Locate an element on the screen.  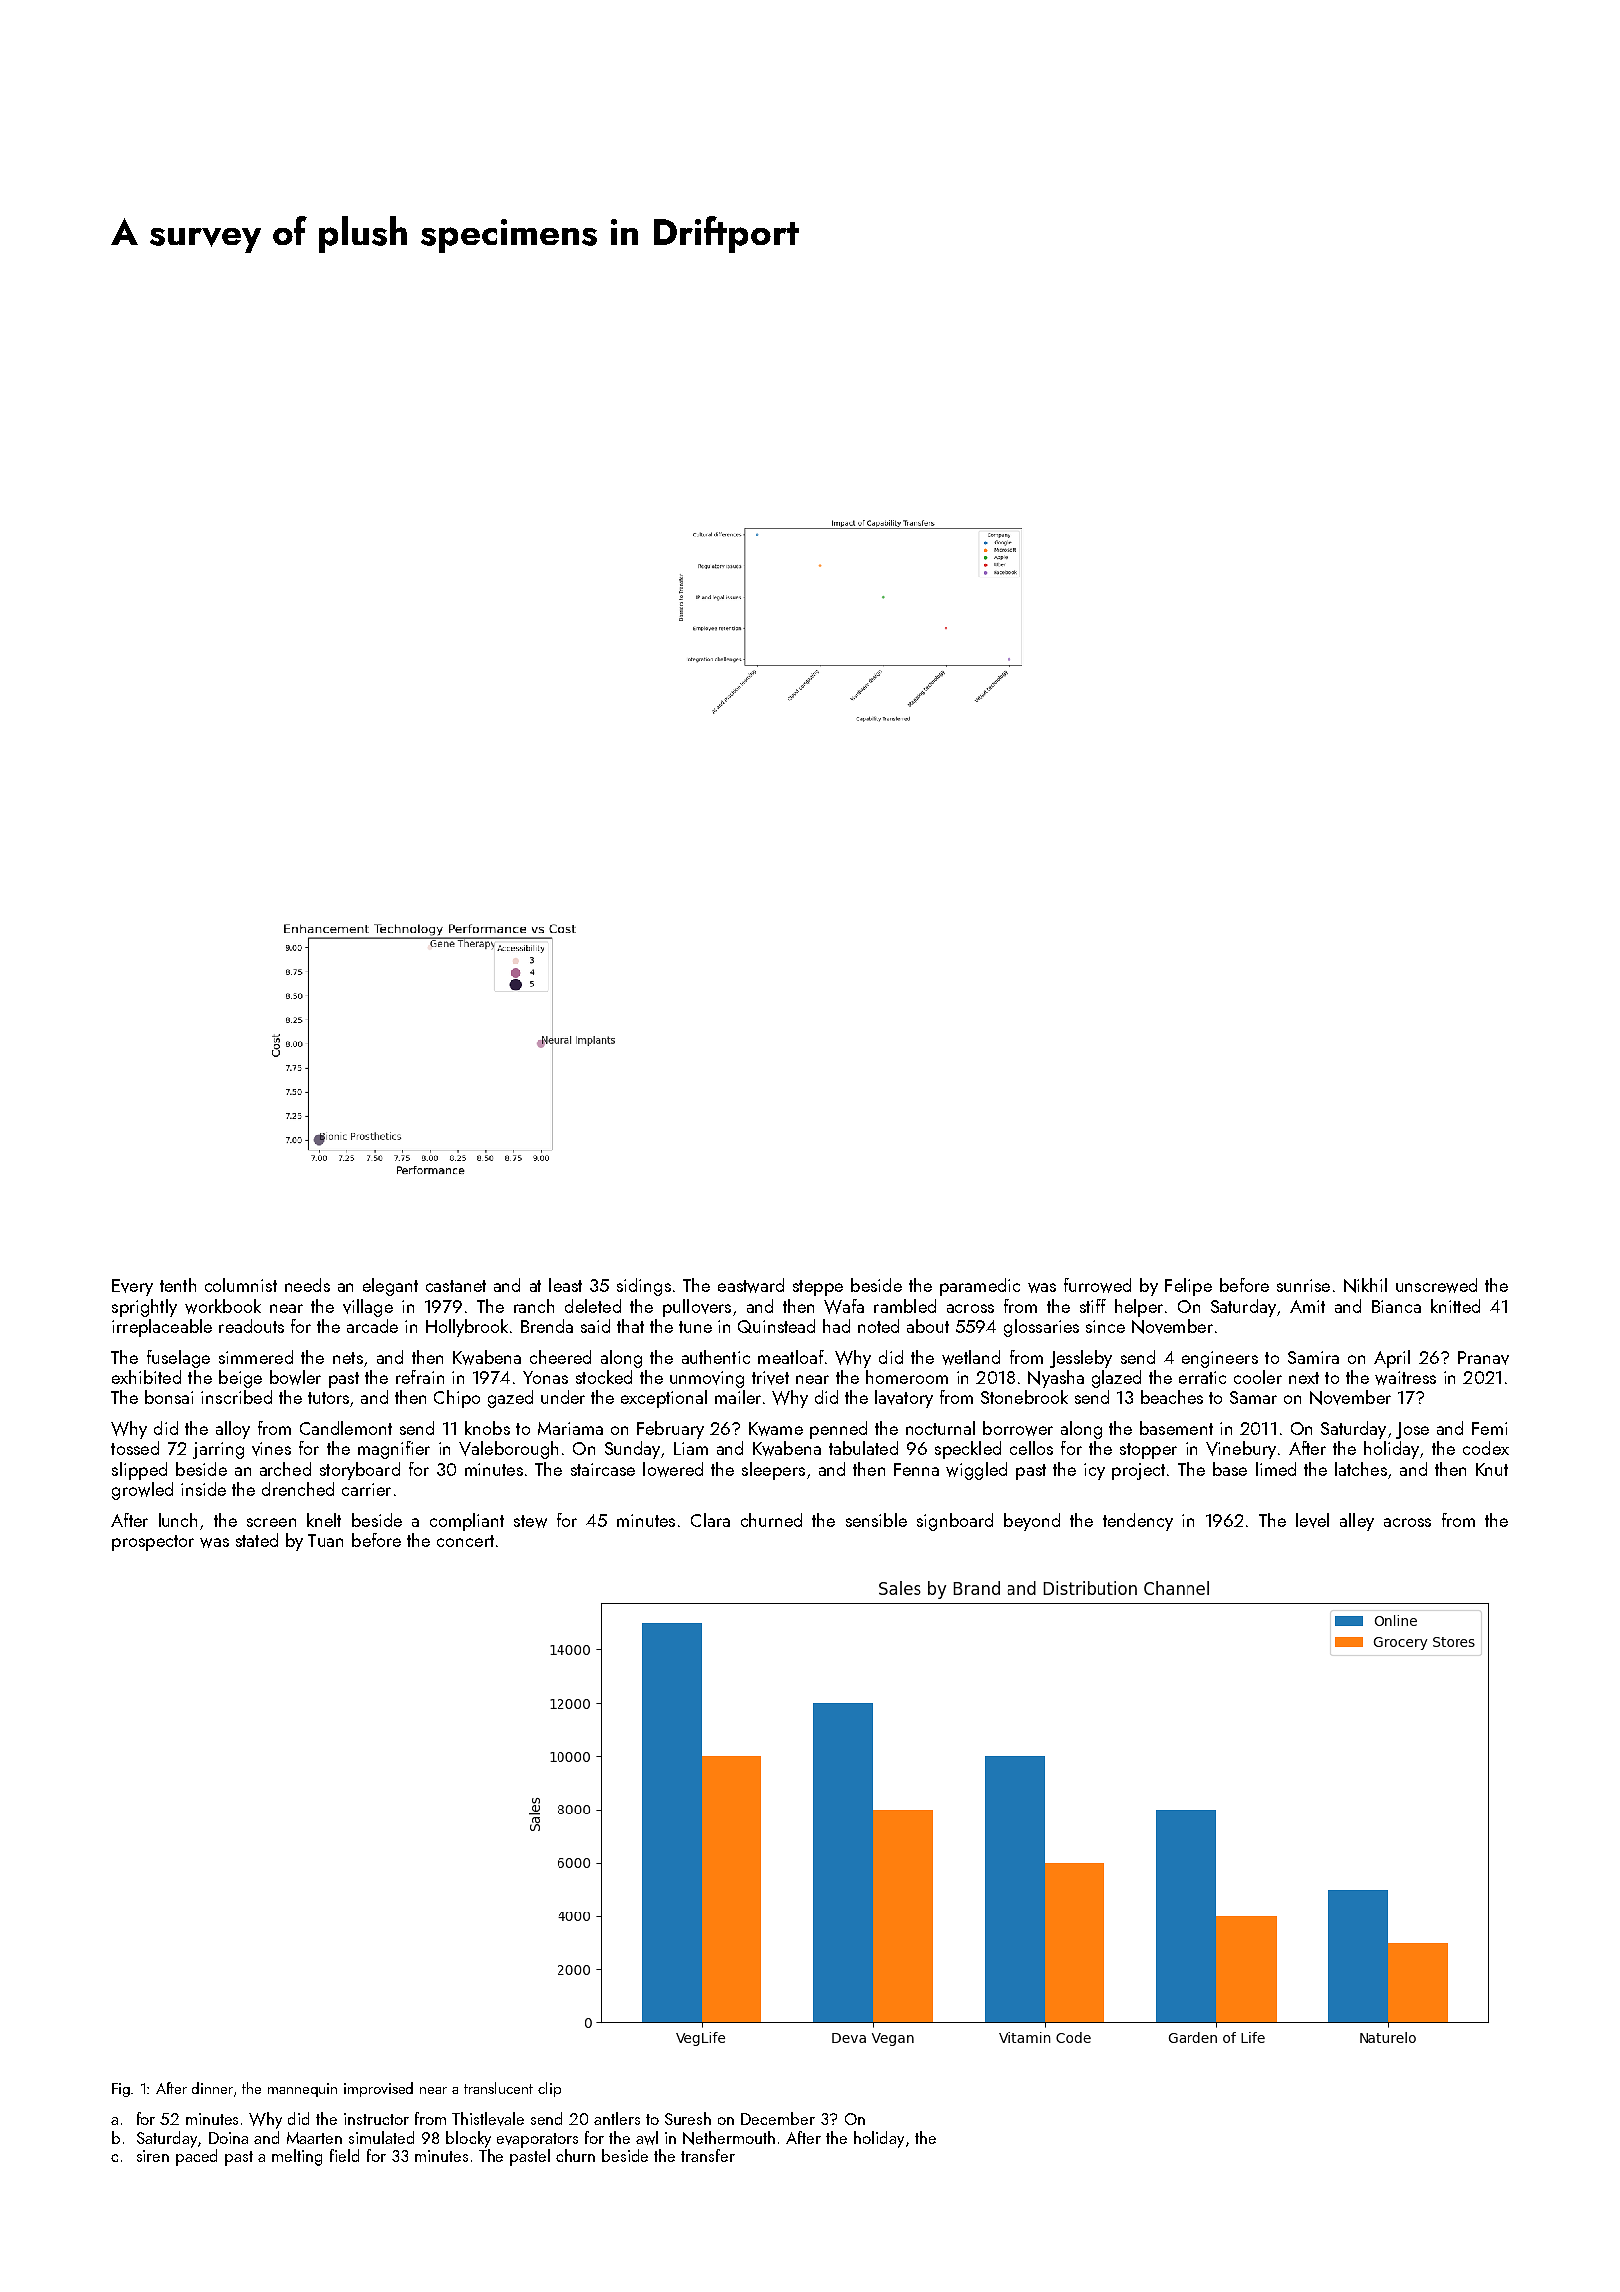
Nethermouth is located at coordinates (729, 2138).
